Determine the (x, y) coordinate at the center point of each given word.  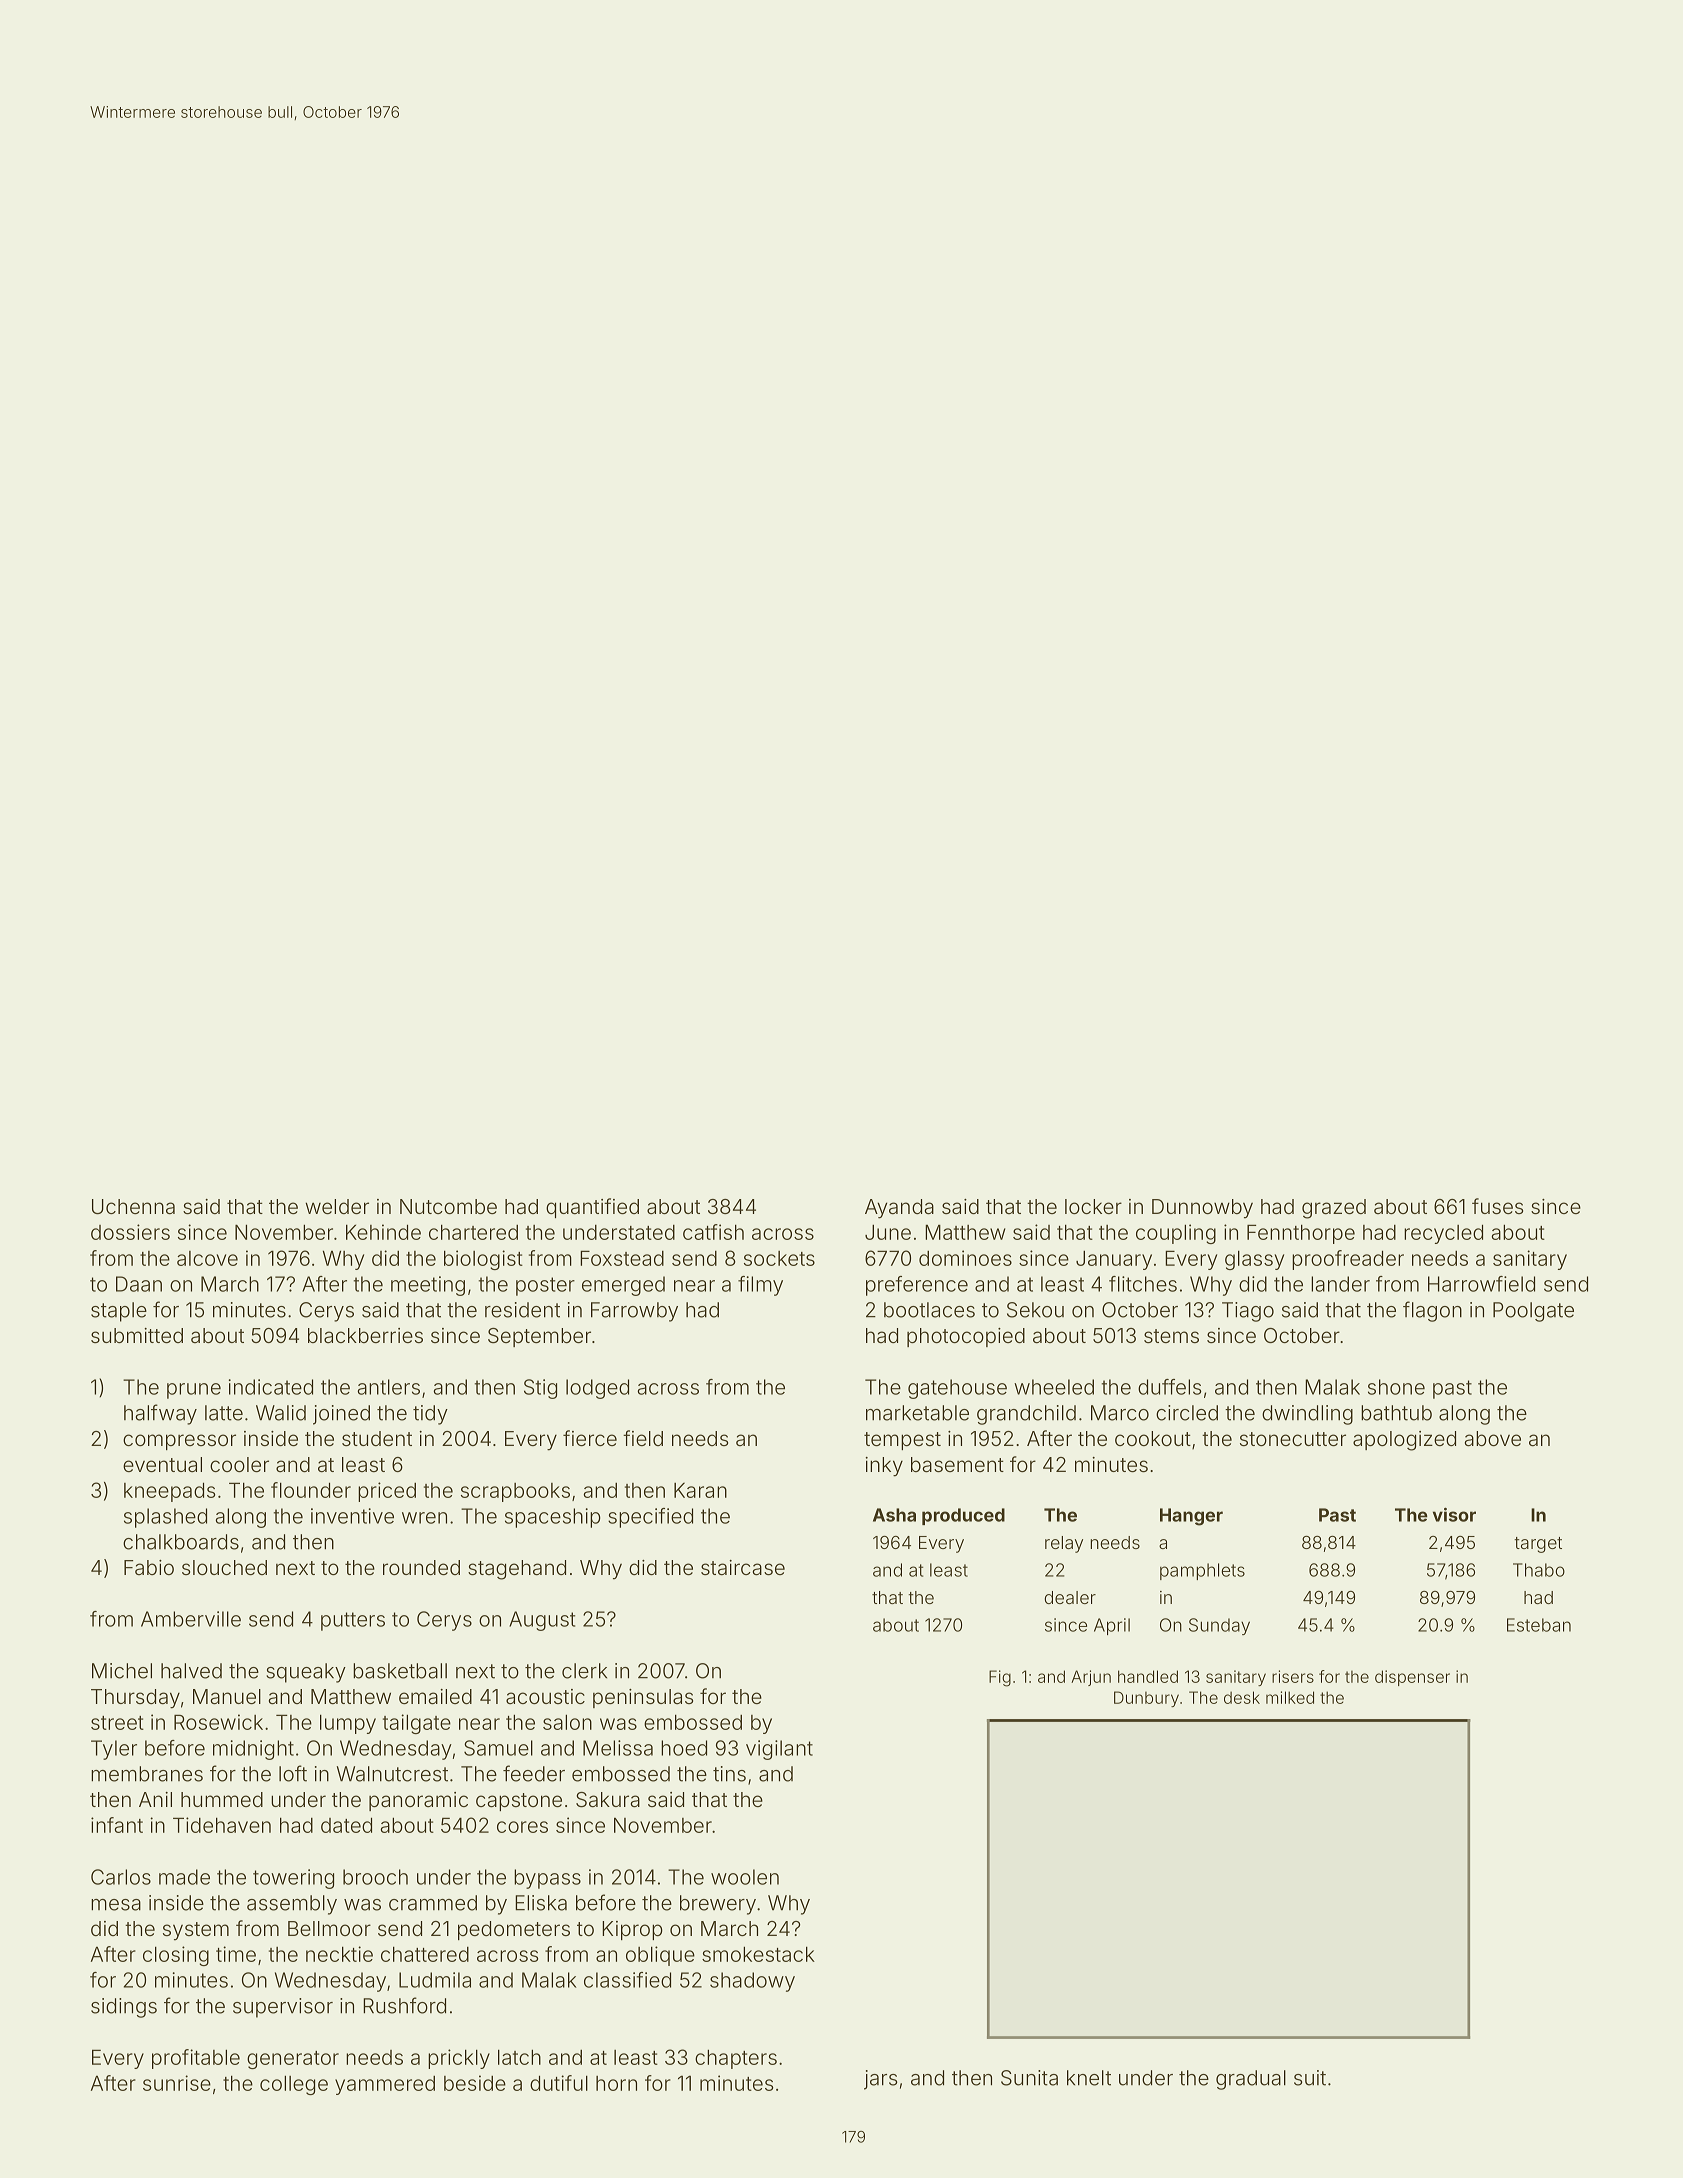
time (236, 1954)
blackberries (365, 1335)
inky (884, 1467)
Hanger (1191, 1517)
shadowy (752, 1982)
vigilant (779, 1750)
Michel (122, 1671)
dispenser (1412, 1678)
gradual (1251, 2080)
